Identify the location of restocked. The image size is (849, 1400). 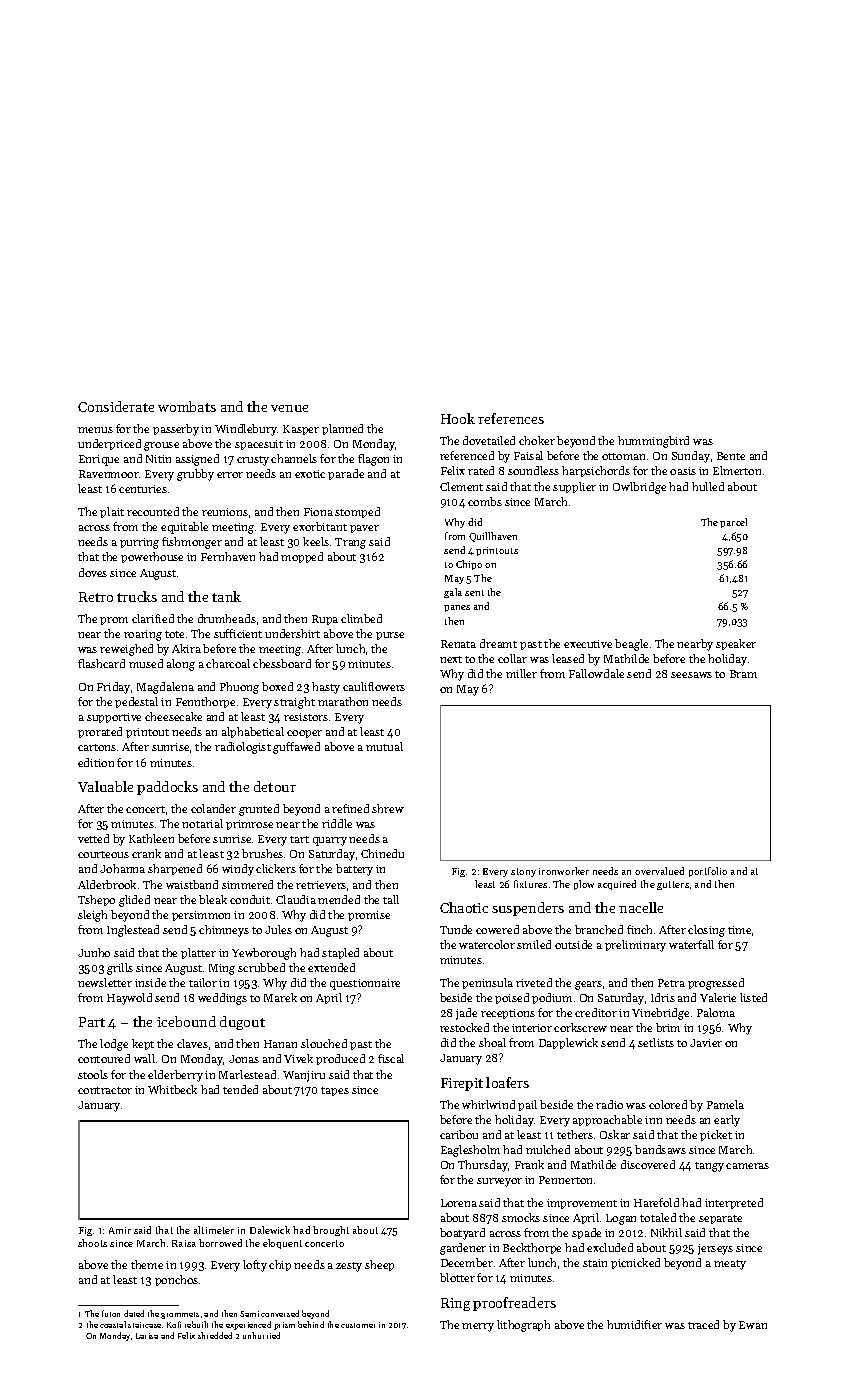
(464, 1027).
